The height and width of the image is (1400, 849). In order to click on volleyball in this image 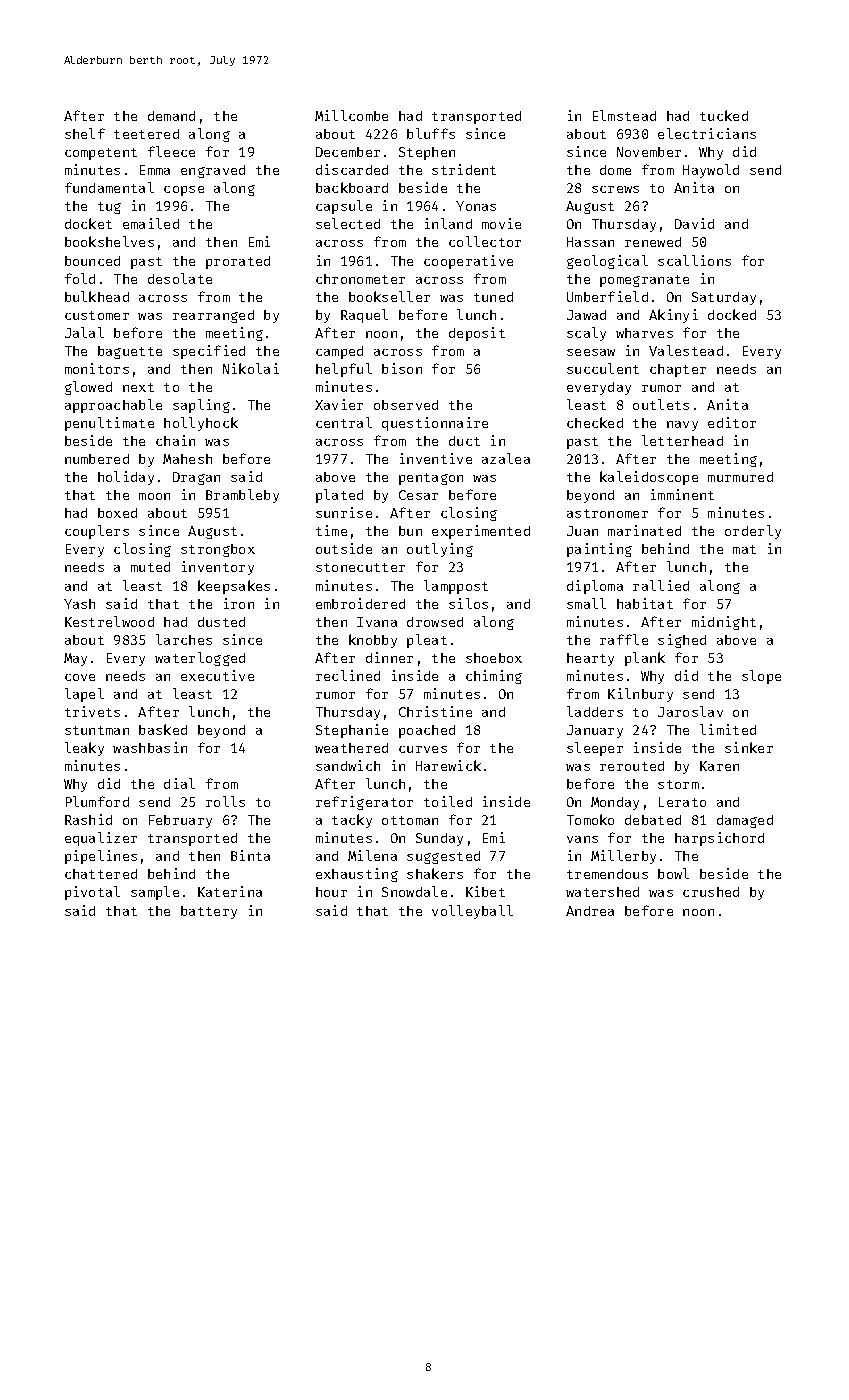, I will do `click(472, 912)`.
